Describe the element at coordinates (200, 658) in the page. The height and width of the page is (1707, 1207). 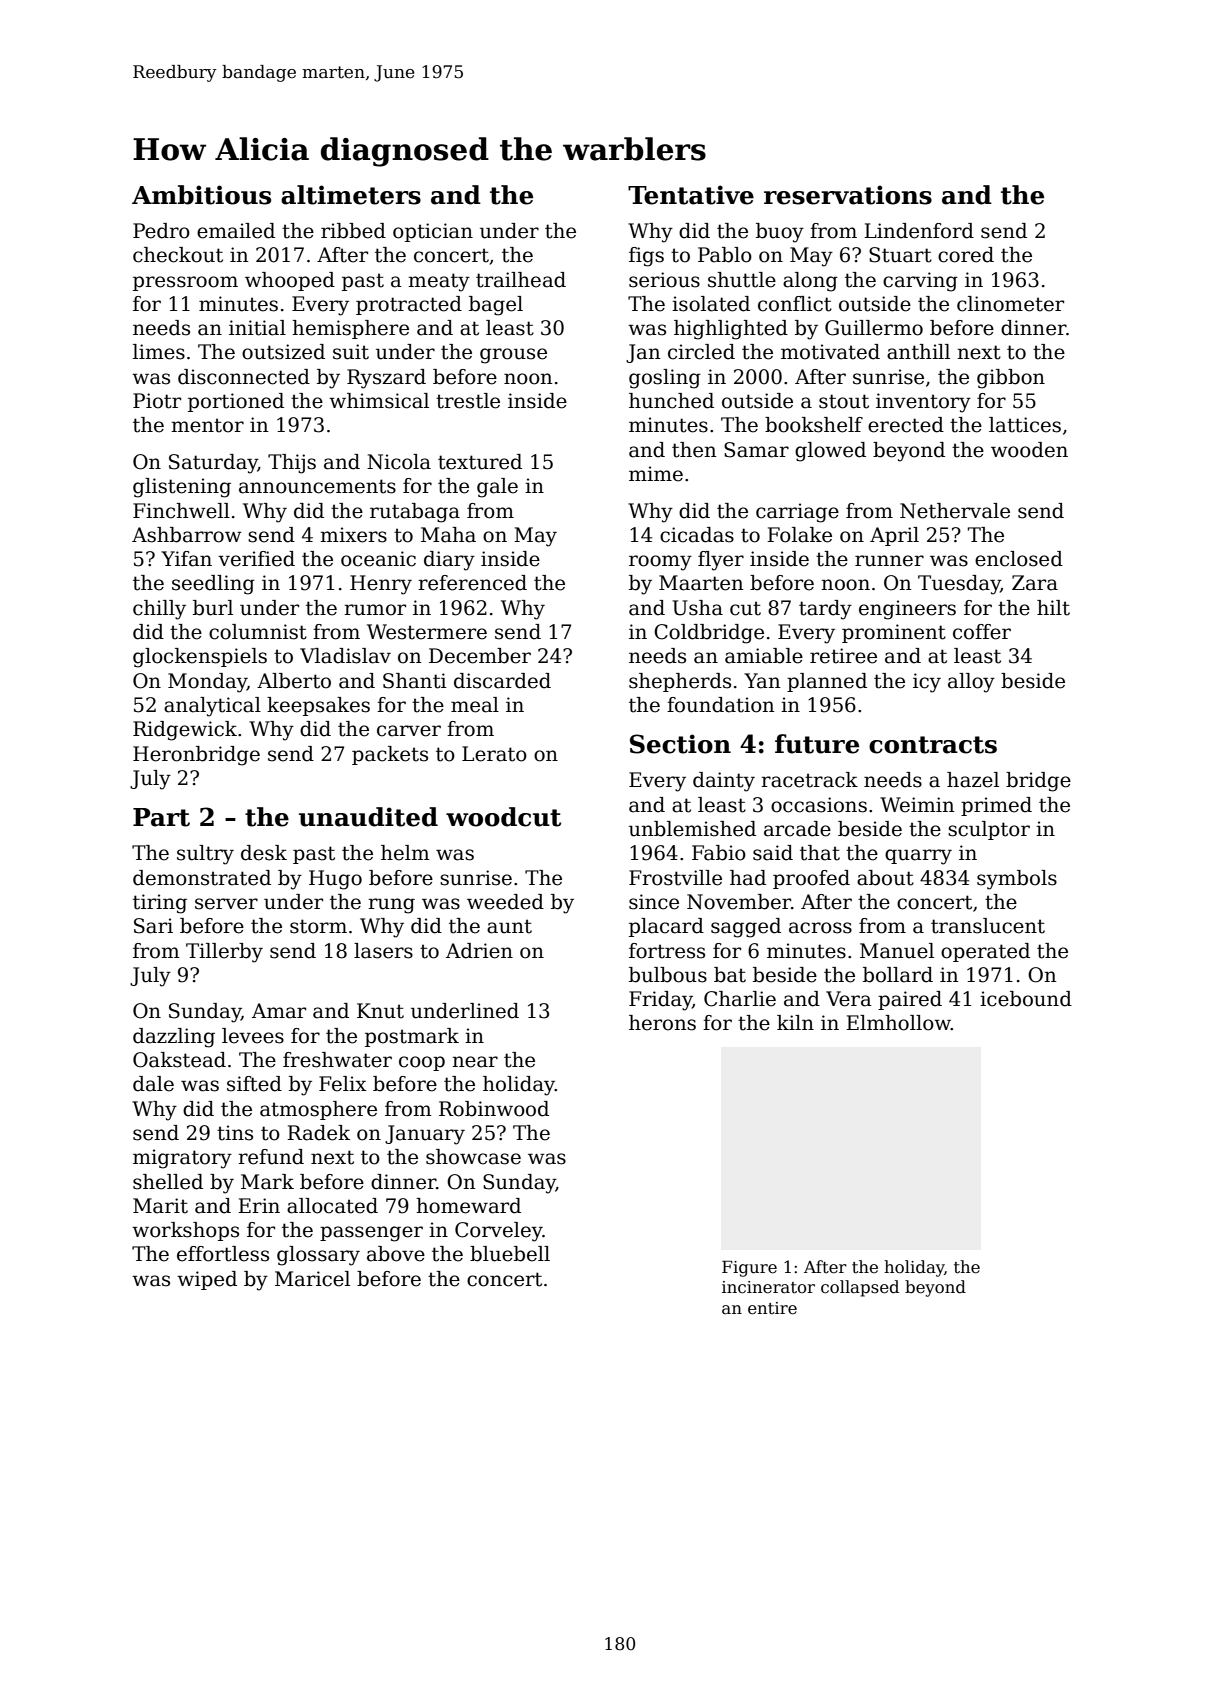
I see `glockenspiels` at that location.
